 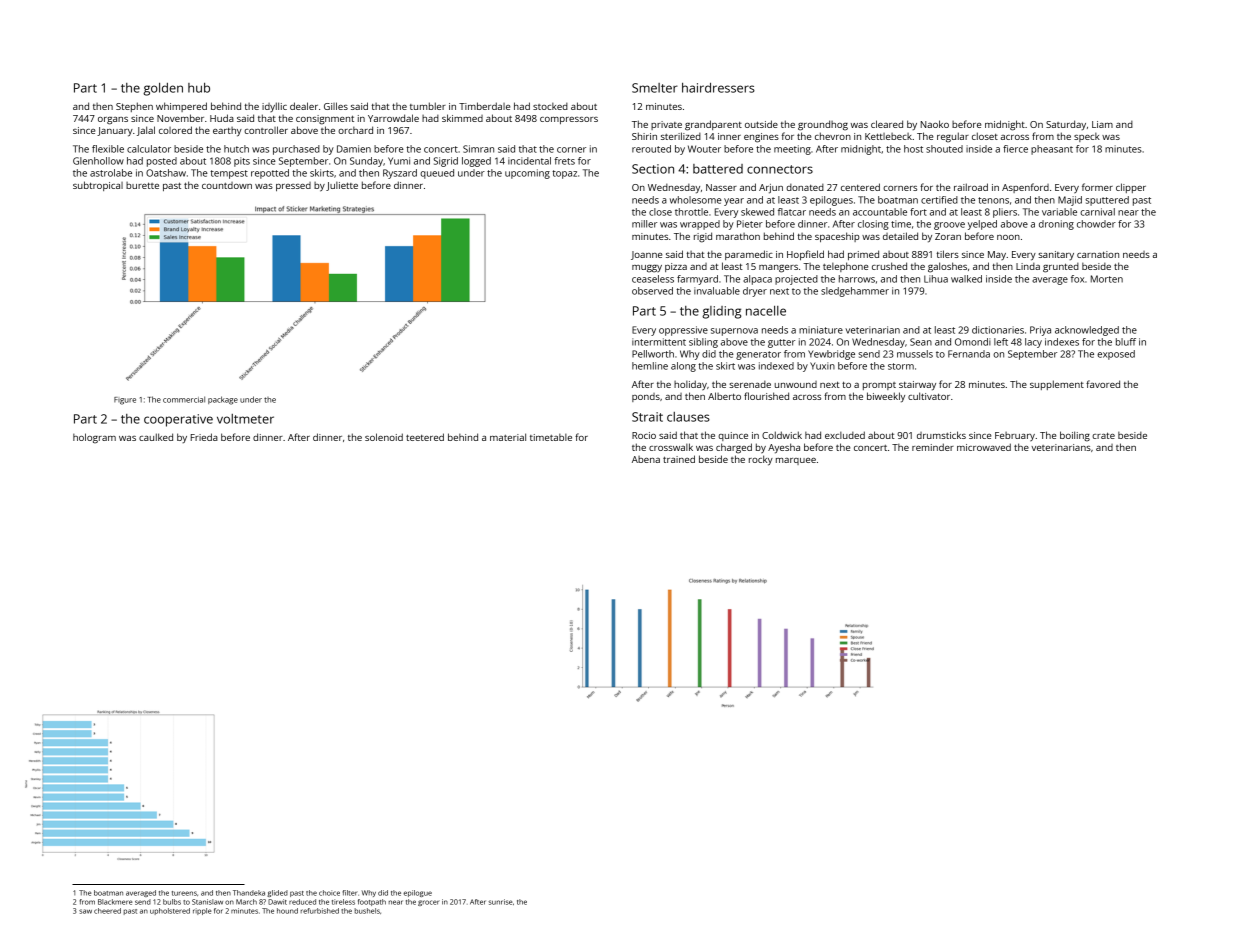 I want to click on hub, so click(x=199, y=88).
